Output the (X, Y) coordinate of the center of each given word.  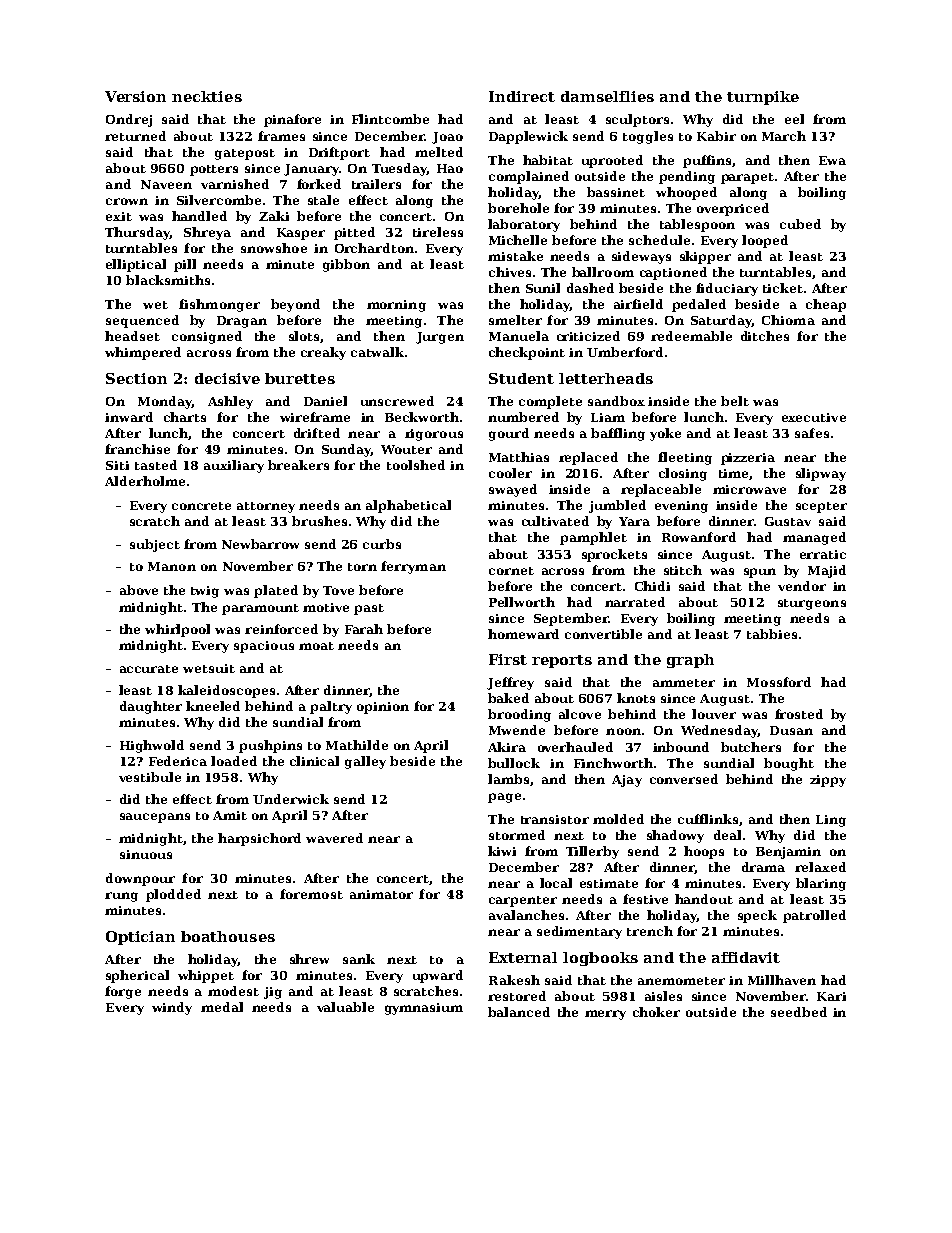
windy (172, 1008)
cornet (511, 571)
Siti (117, 465)
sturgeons (812, 604)
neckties (207, 96)
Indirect (522, 96)
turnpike (763, 98)
